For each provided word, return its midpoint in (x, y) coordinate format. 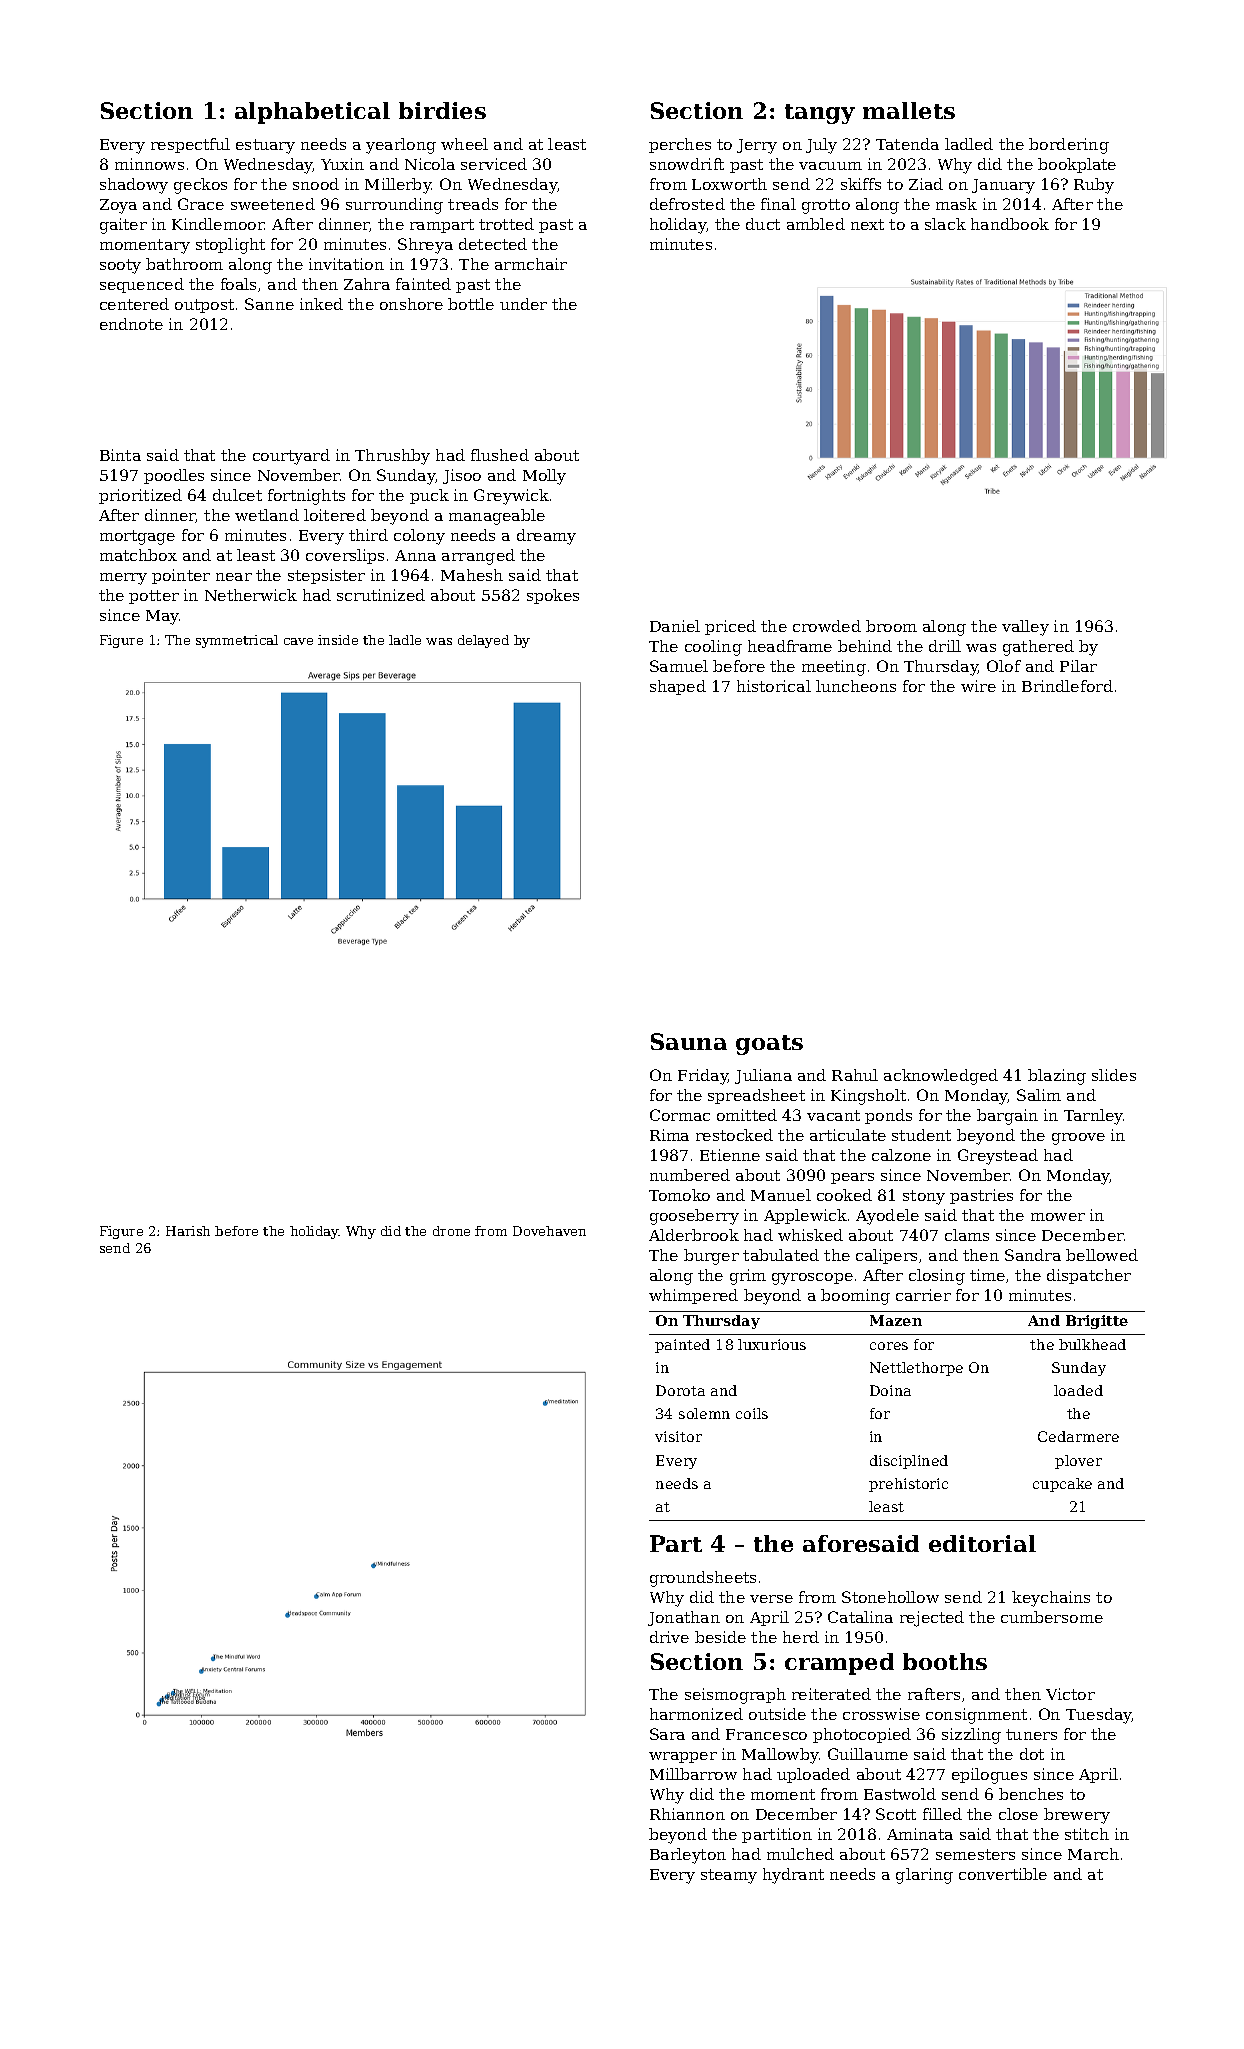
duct (763, 224)
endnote (131, 324)
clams (967, 1235)
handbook (1010, 224)
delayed (483, 641)
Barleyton (688, 1856)
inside (338, 640)
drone (451, 1231)
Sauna (689, 1041)
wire (978, 686)
